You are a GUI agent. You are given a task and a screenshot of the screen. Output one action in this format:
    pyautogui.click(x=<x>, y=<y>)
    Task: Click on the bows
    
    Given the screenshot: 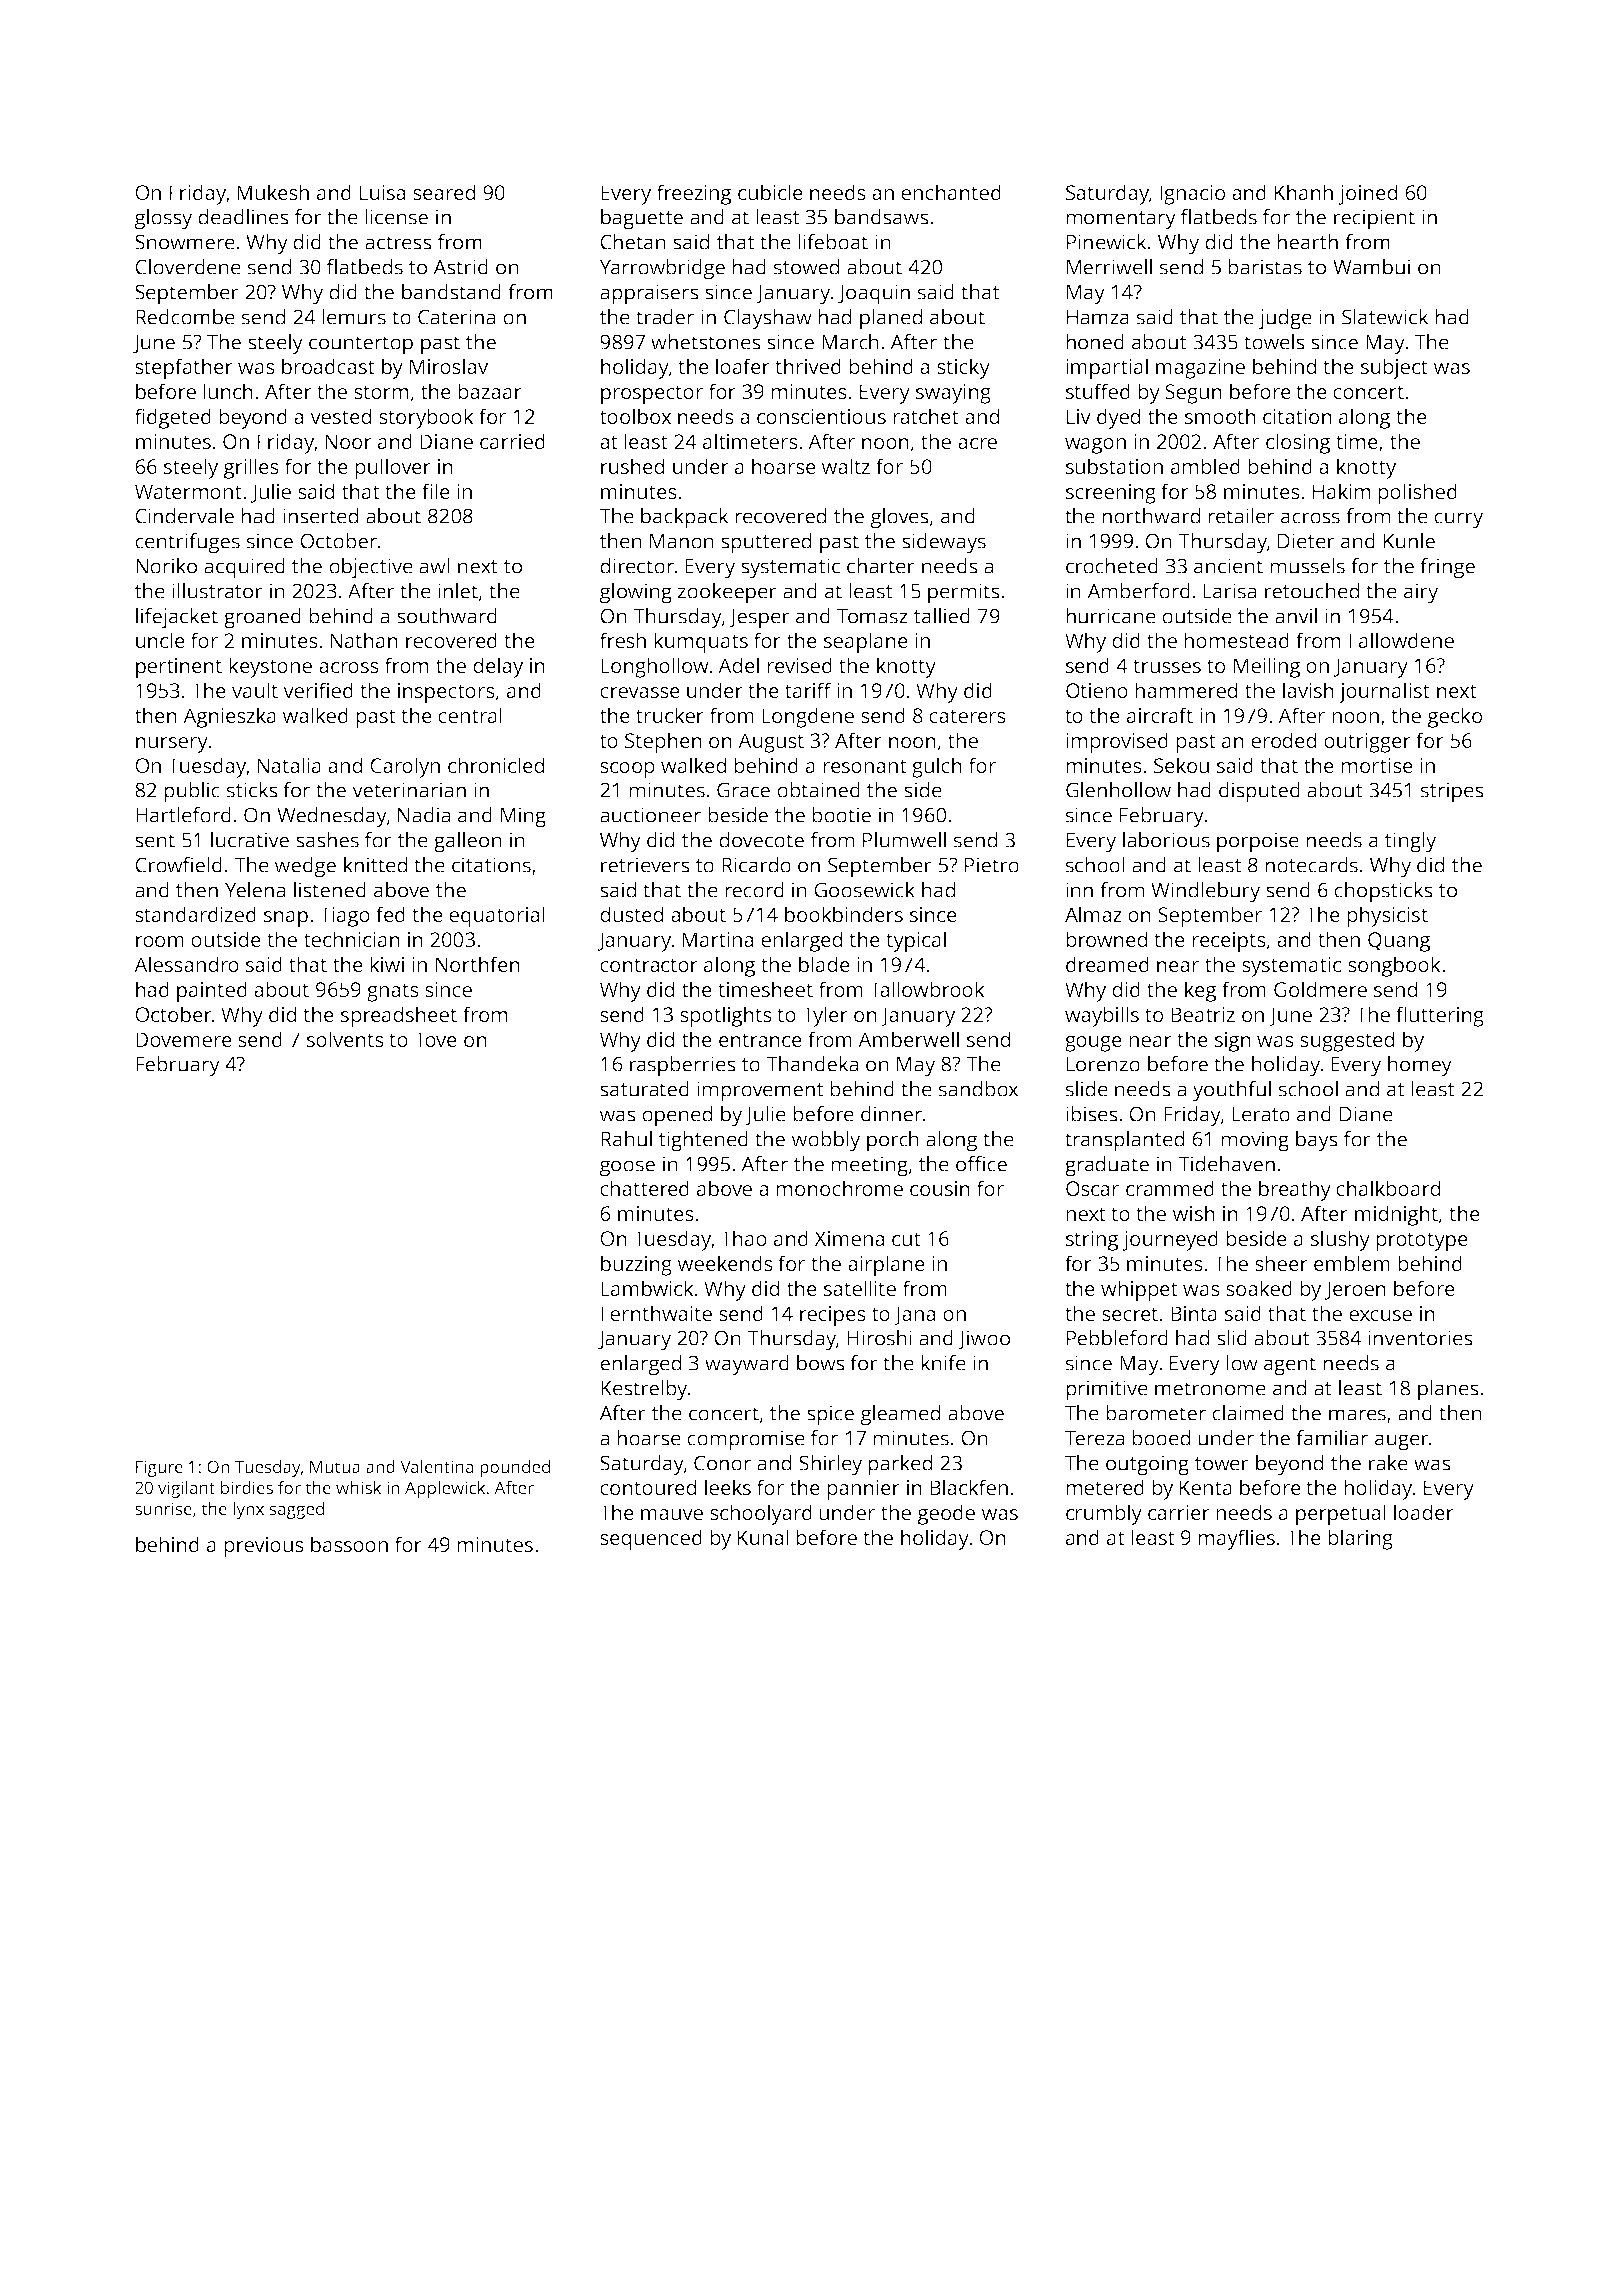 What is the action you would take?
    pyautogui.click(x=821, y=1363)
